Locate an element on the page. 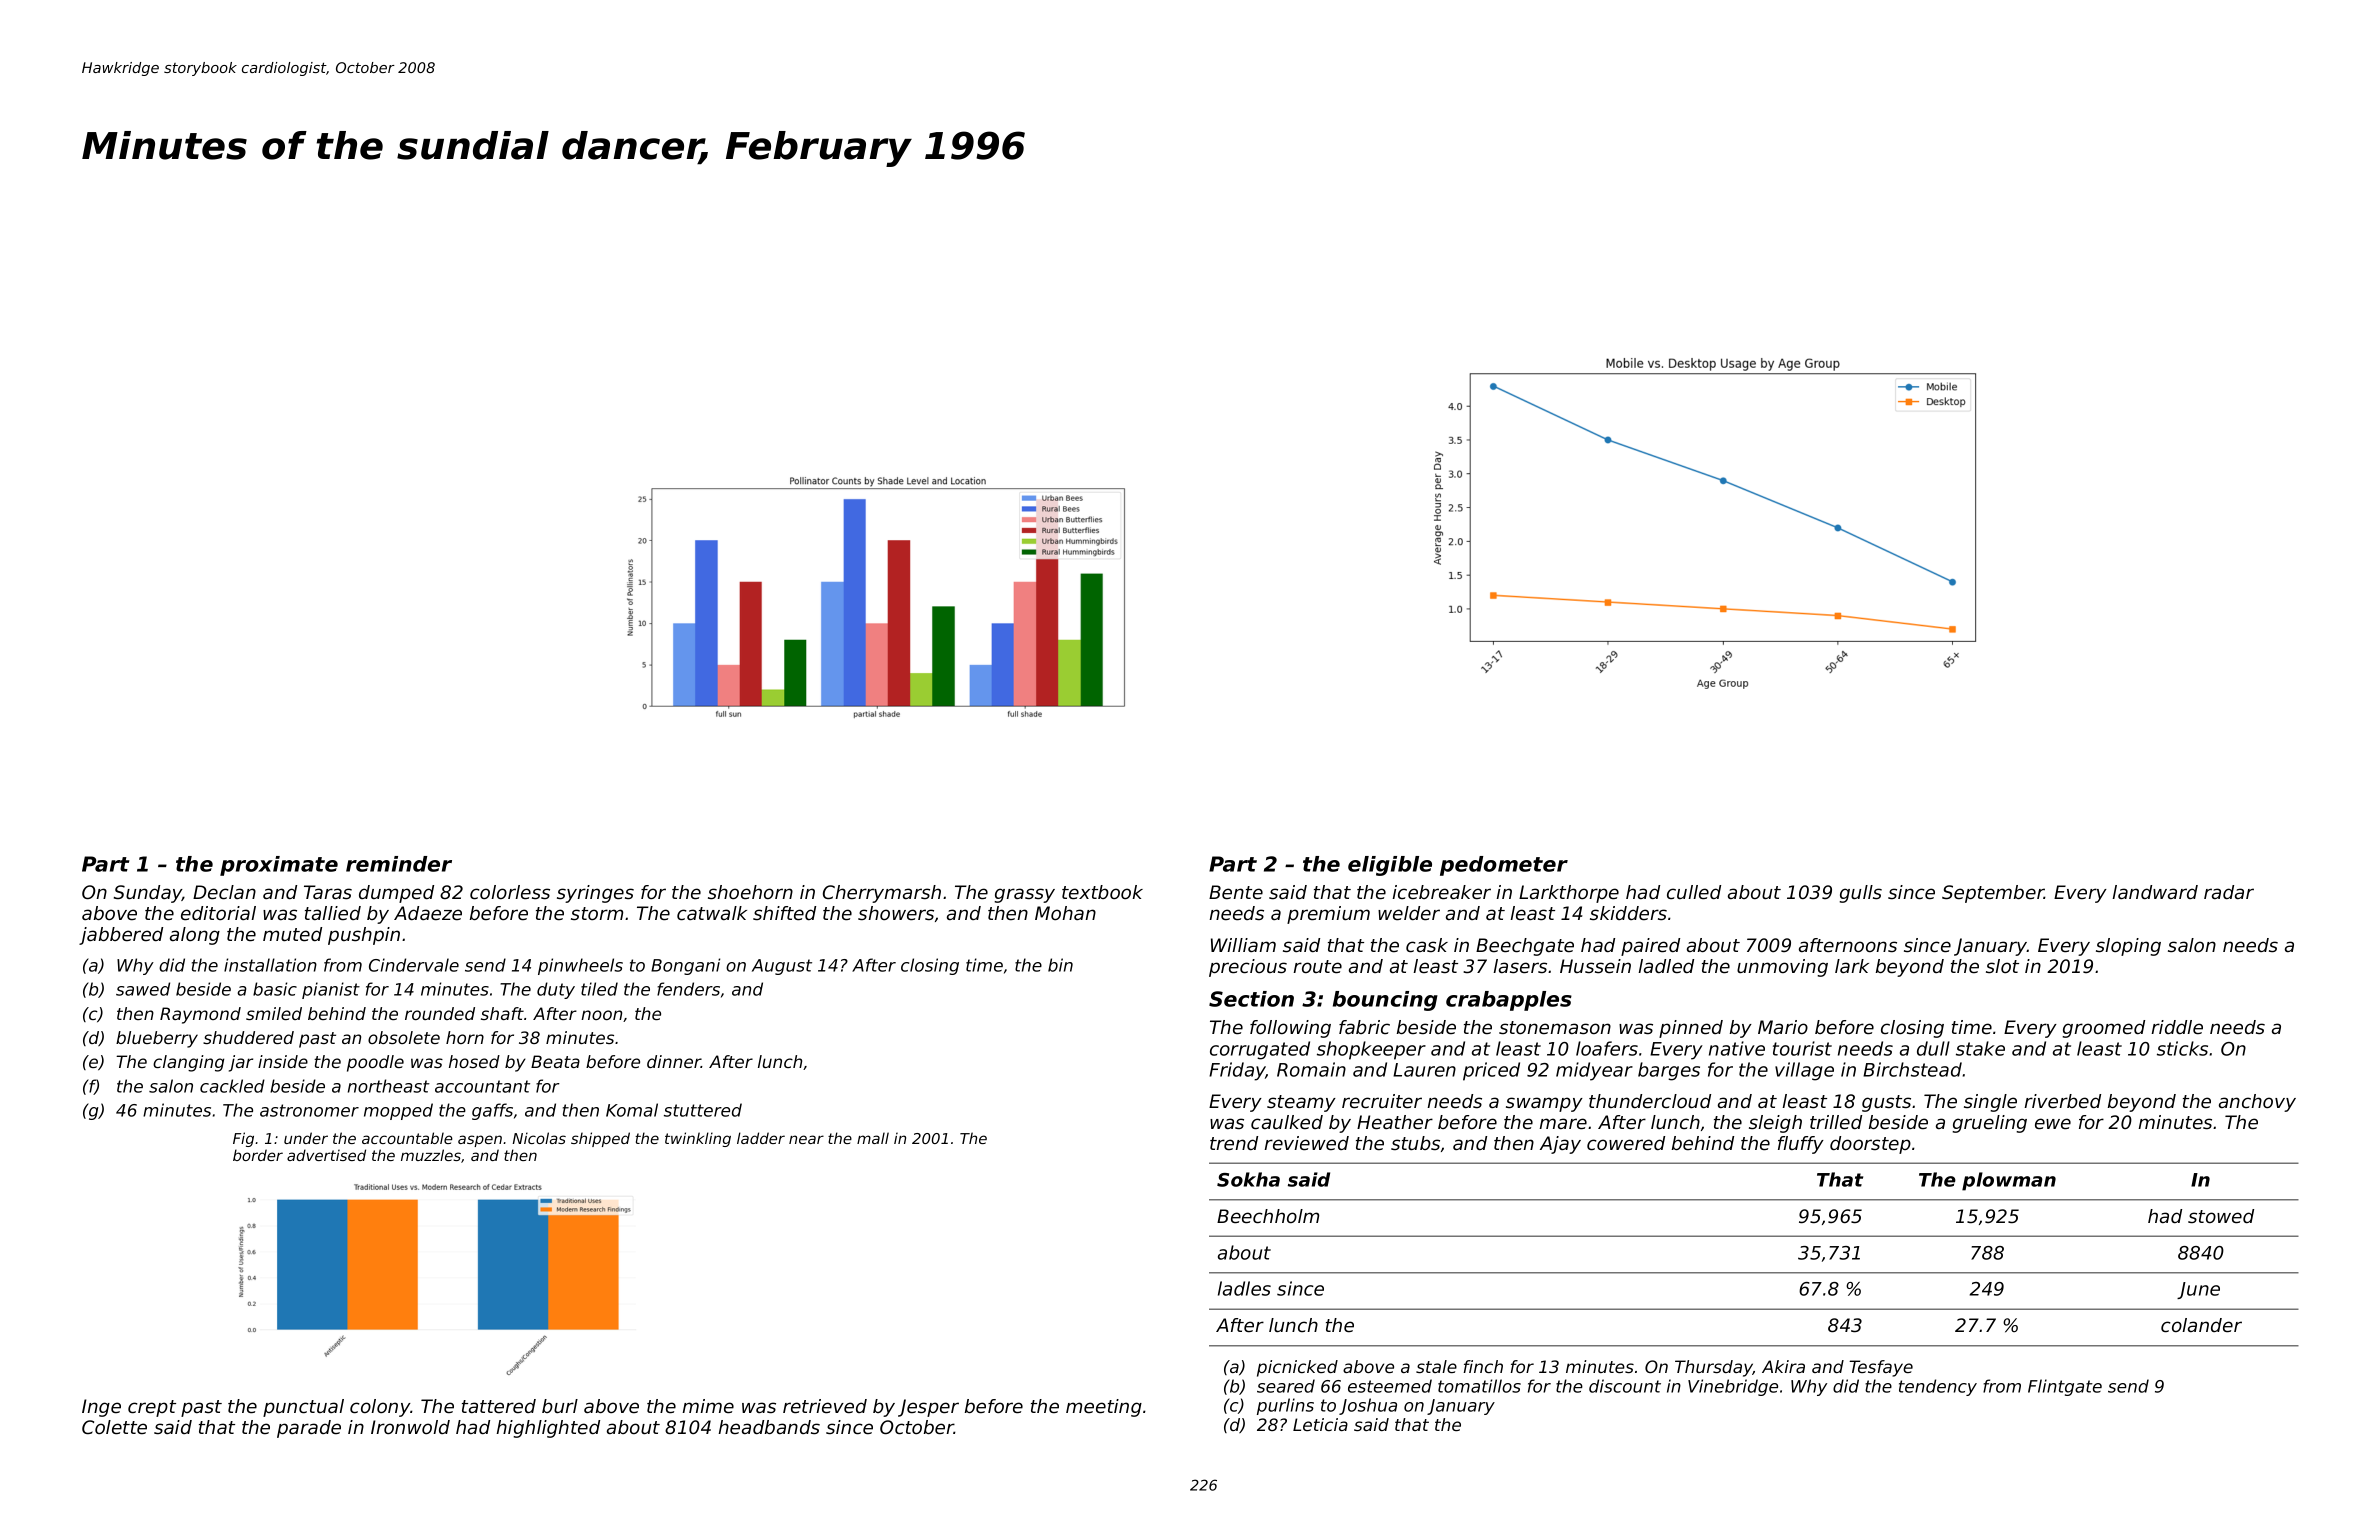  Declan is located at coordinates (224, 892).
